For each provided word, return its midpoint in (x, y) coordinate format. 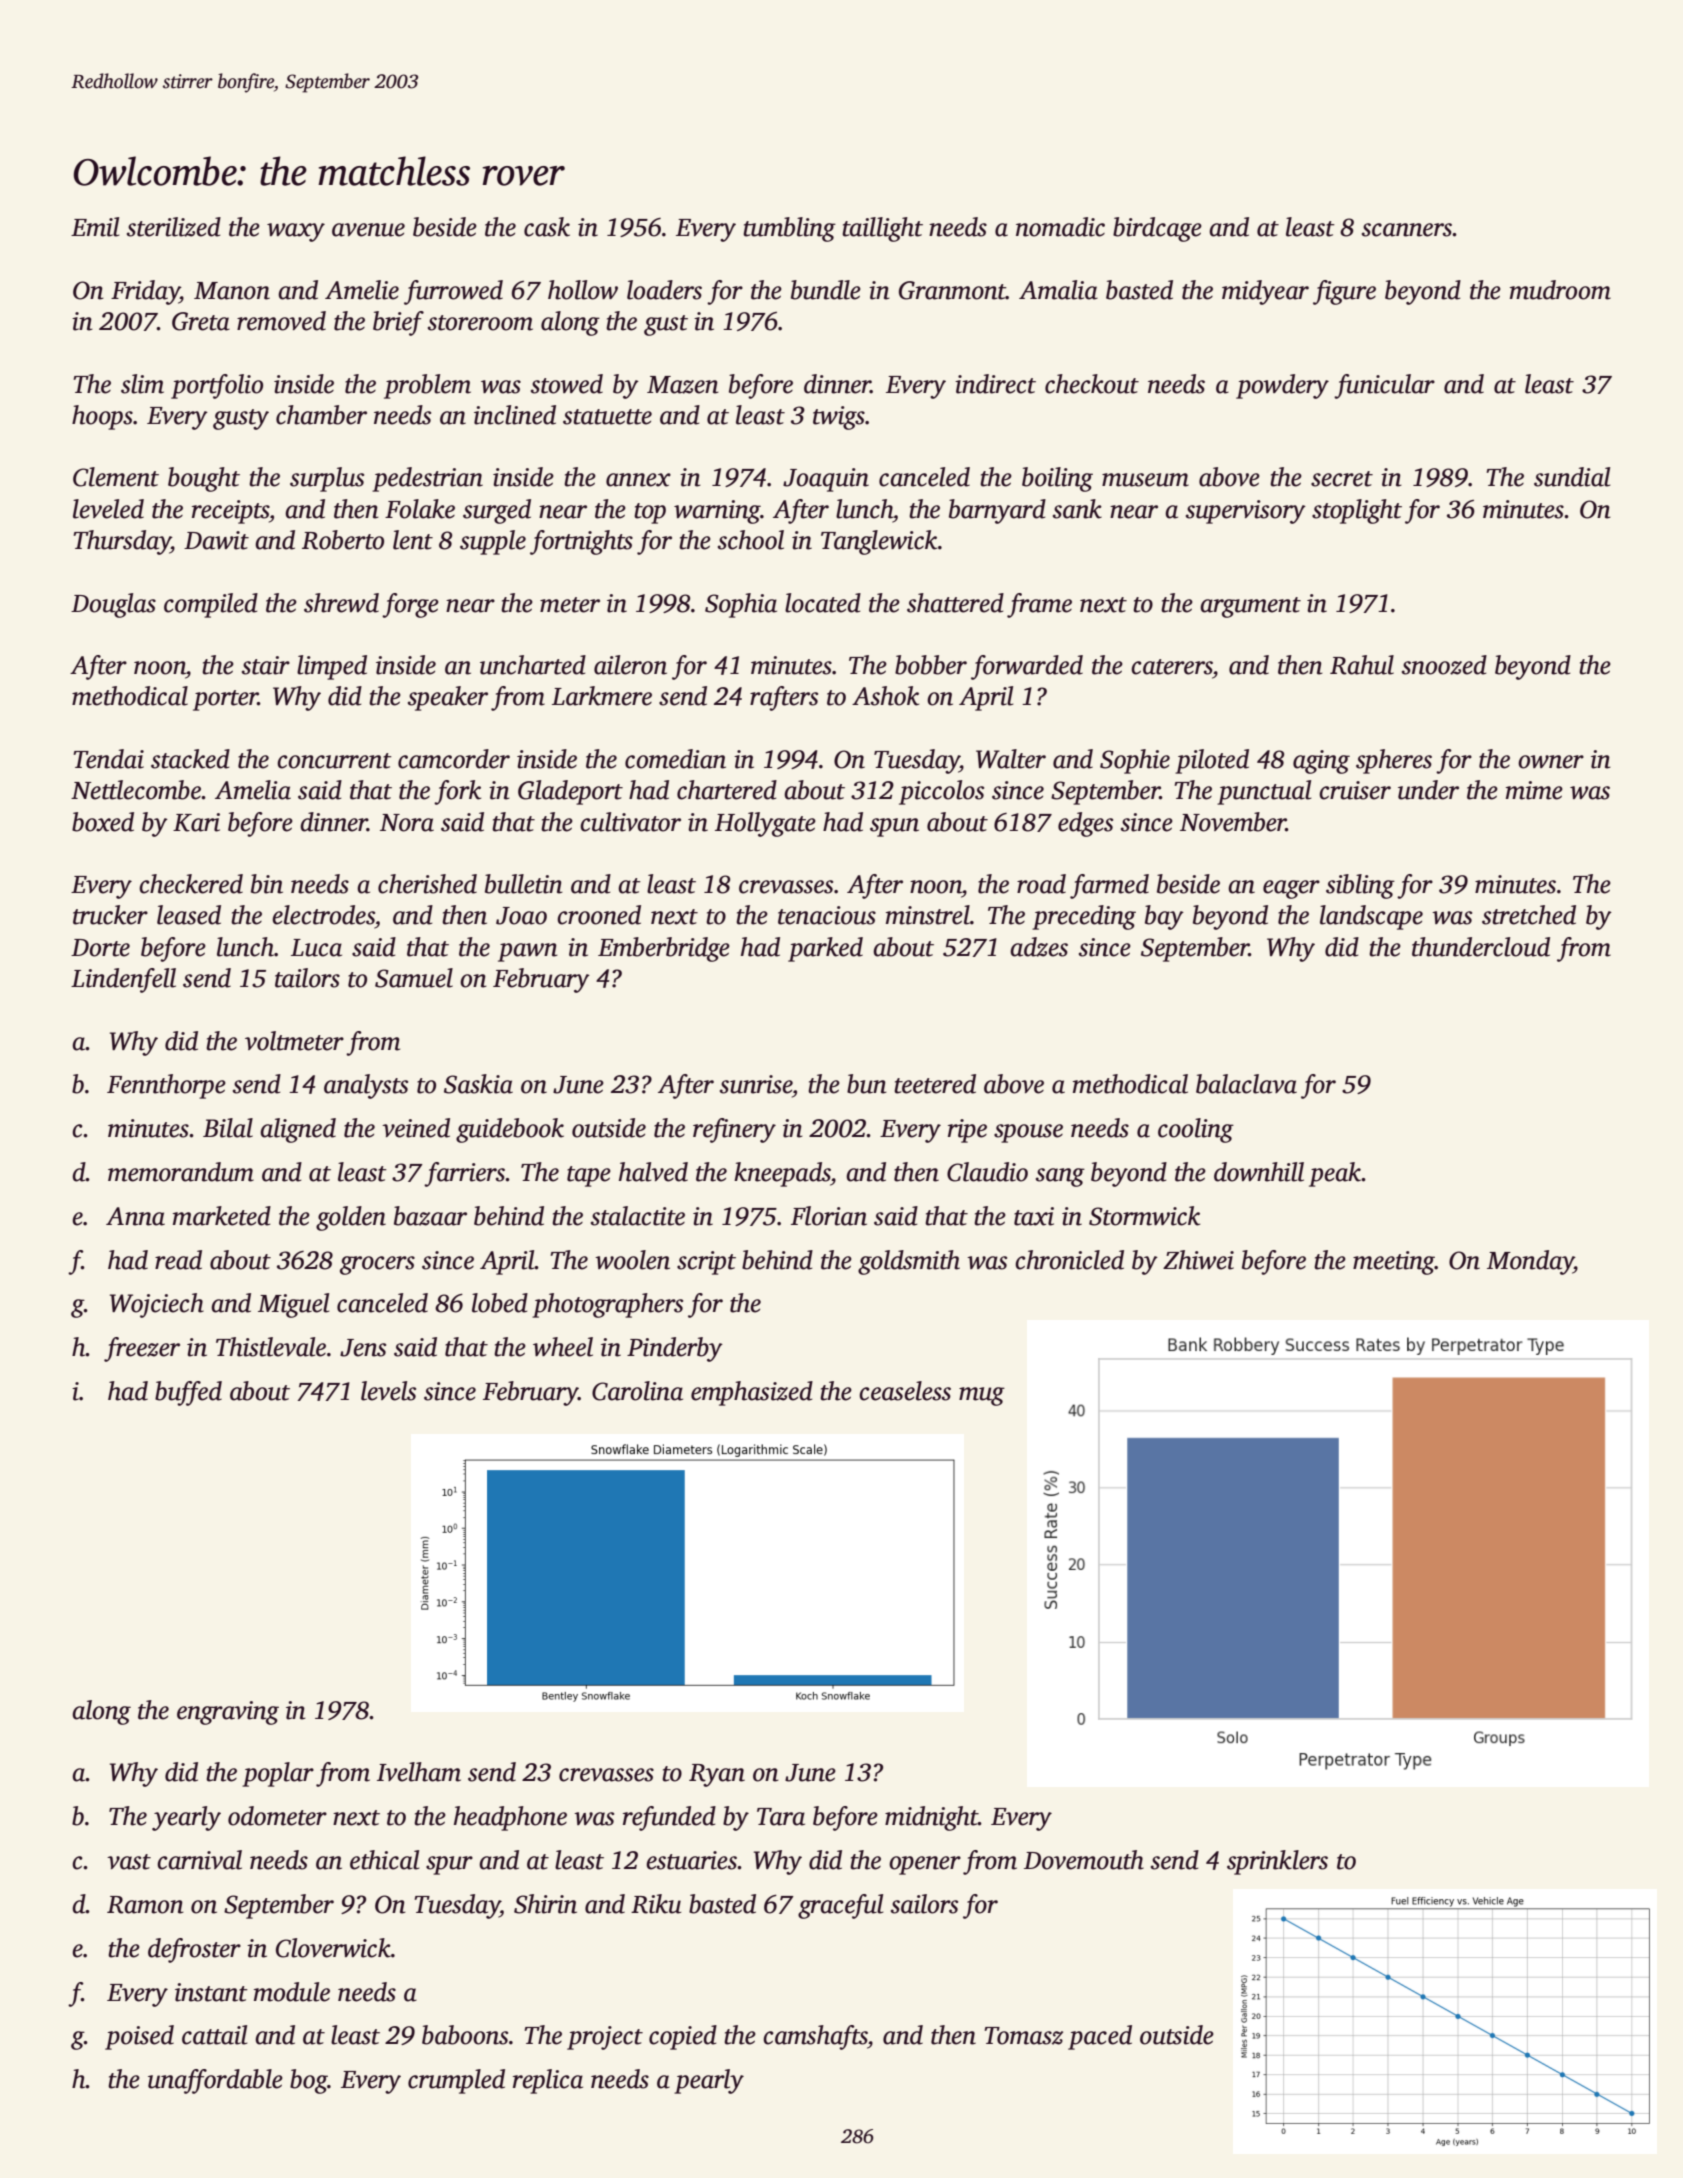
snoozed (1444, 665)
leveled (108, 509)
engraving (228, 1713)
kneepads (782, 1174)
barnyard (997, 511)
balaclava (1246, 1084)
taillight (882, 229)
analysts (366, 1086)
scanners (1407, 230)
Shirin (545, 1904)
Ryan (717, 1775)
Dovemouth (1084, 1860)
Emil (95, 227)
